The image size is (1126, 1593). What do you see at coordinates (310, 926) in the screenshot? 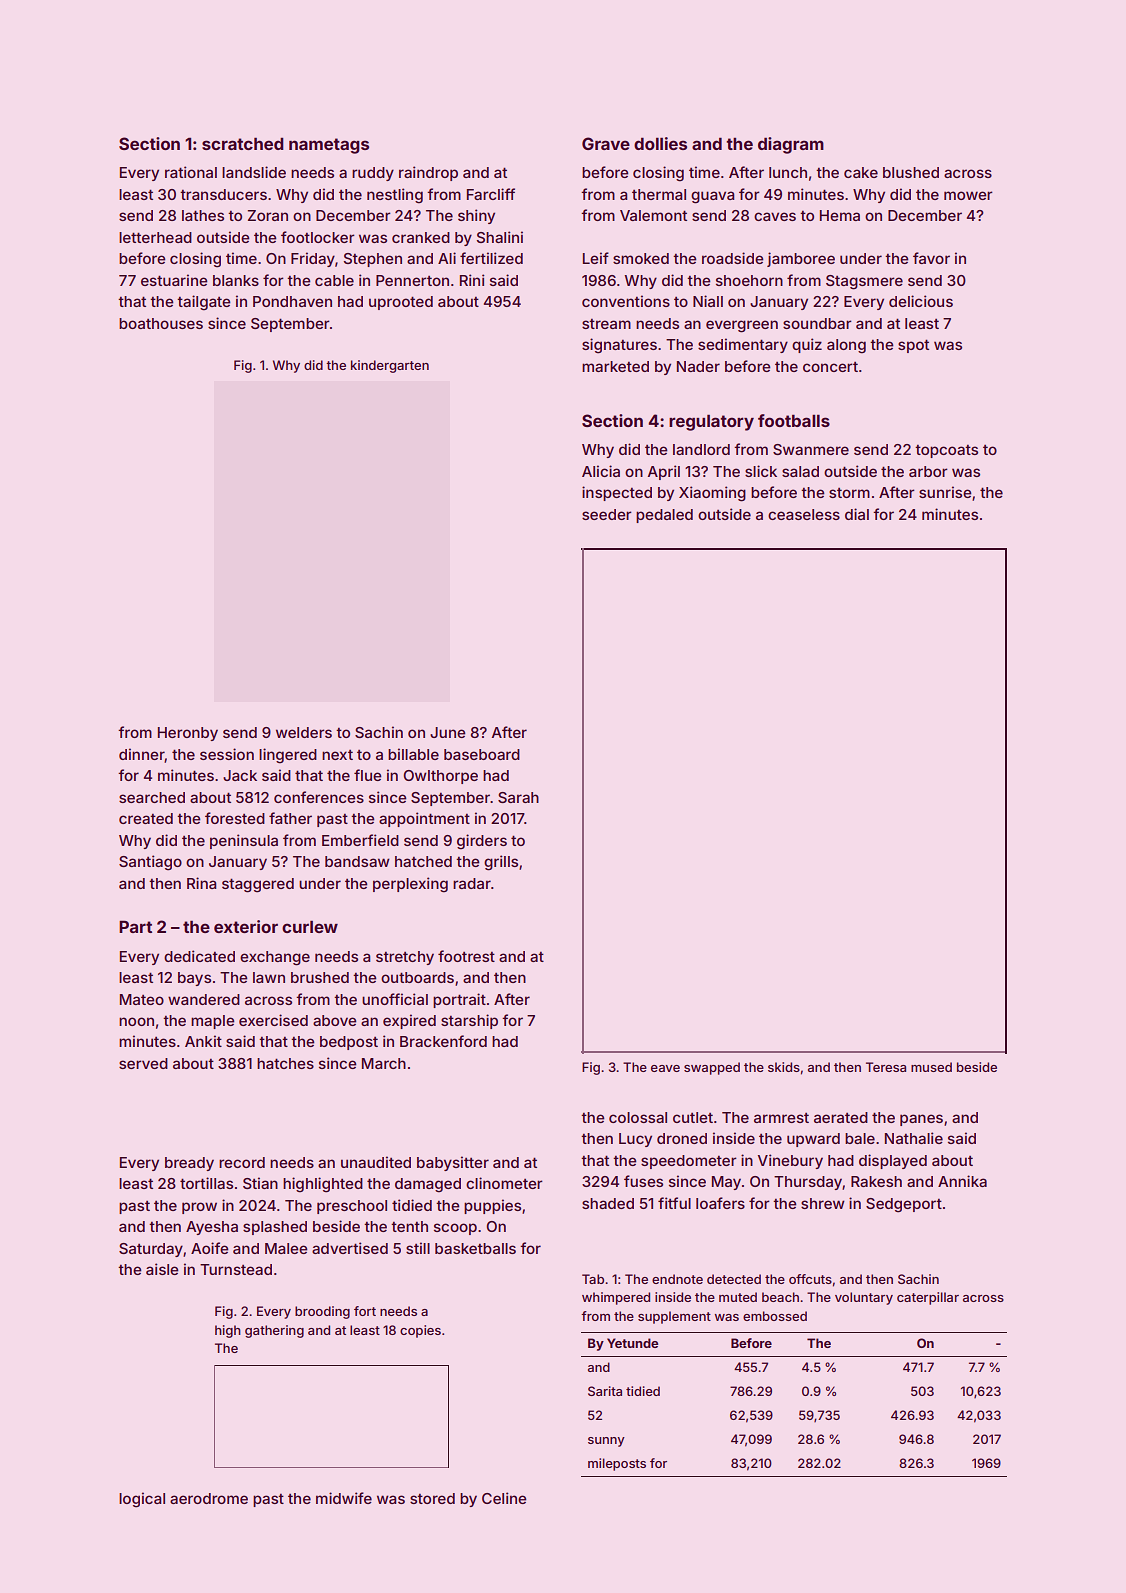
I see `curlew` at bounding box center [310, 926].
